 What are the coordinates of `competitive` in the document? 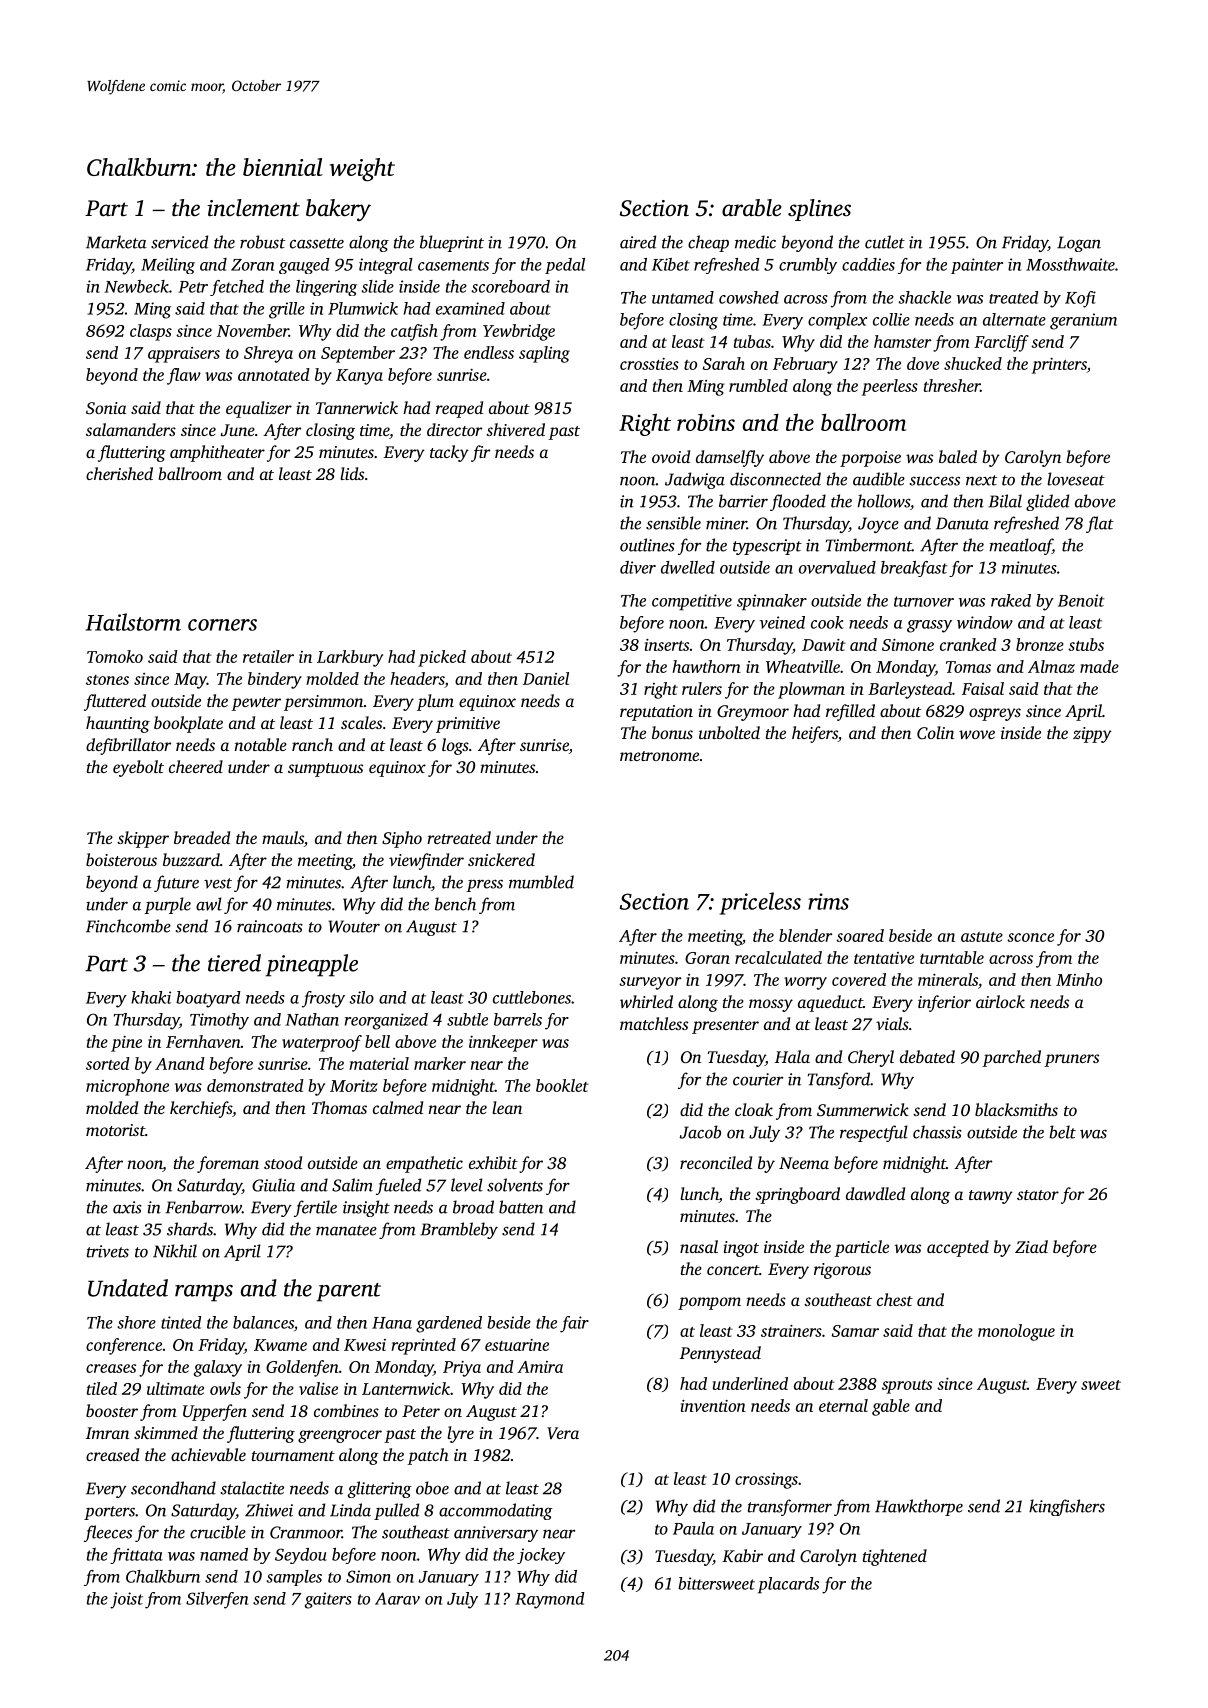 It's located at (692, 602).
